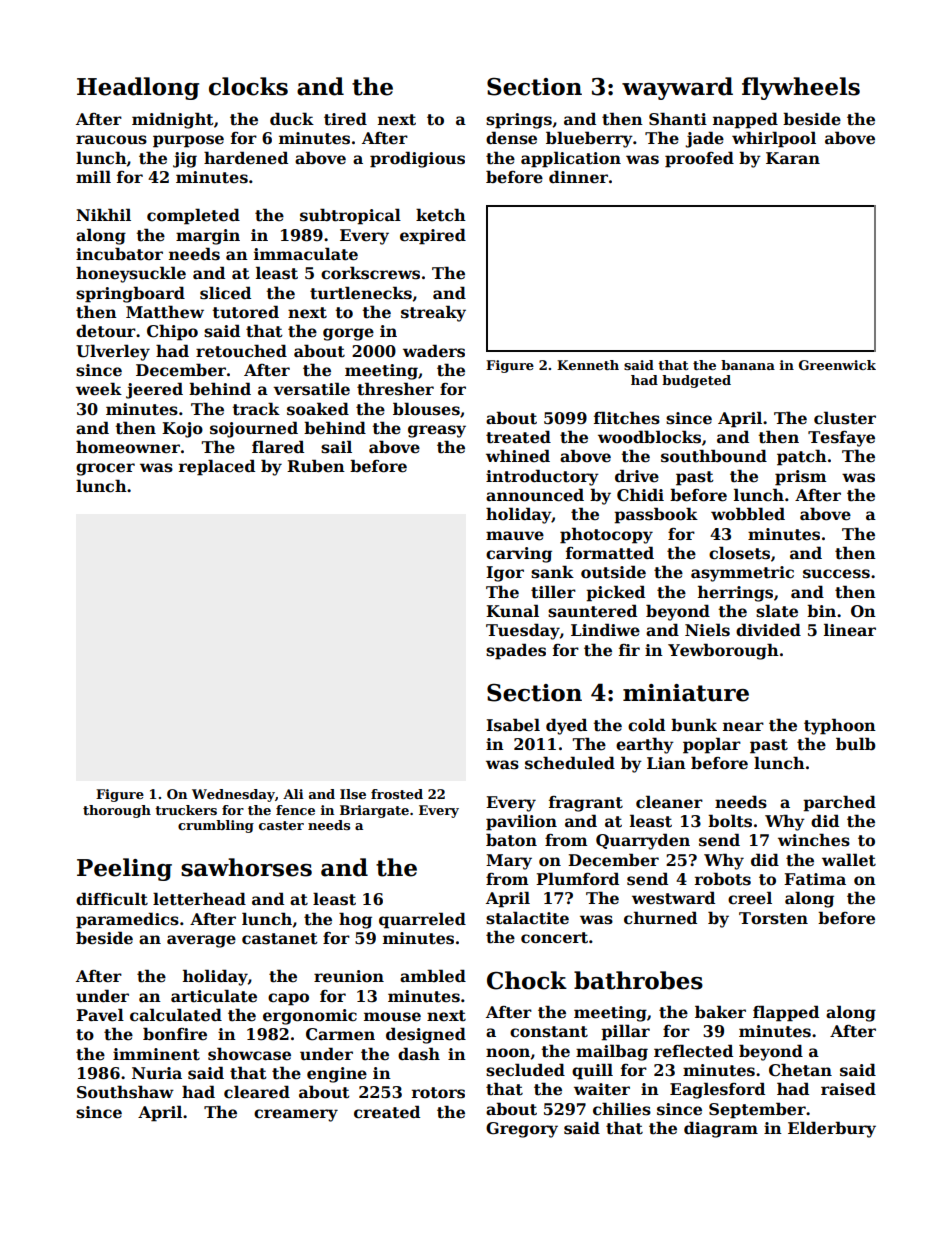 The image size is (952, 1233). I want to click on Karan, so click(793, 158).
